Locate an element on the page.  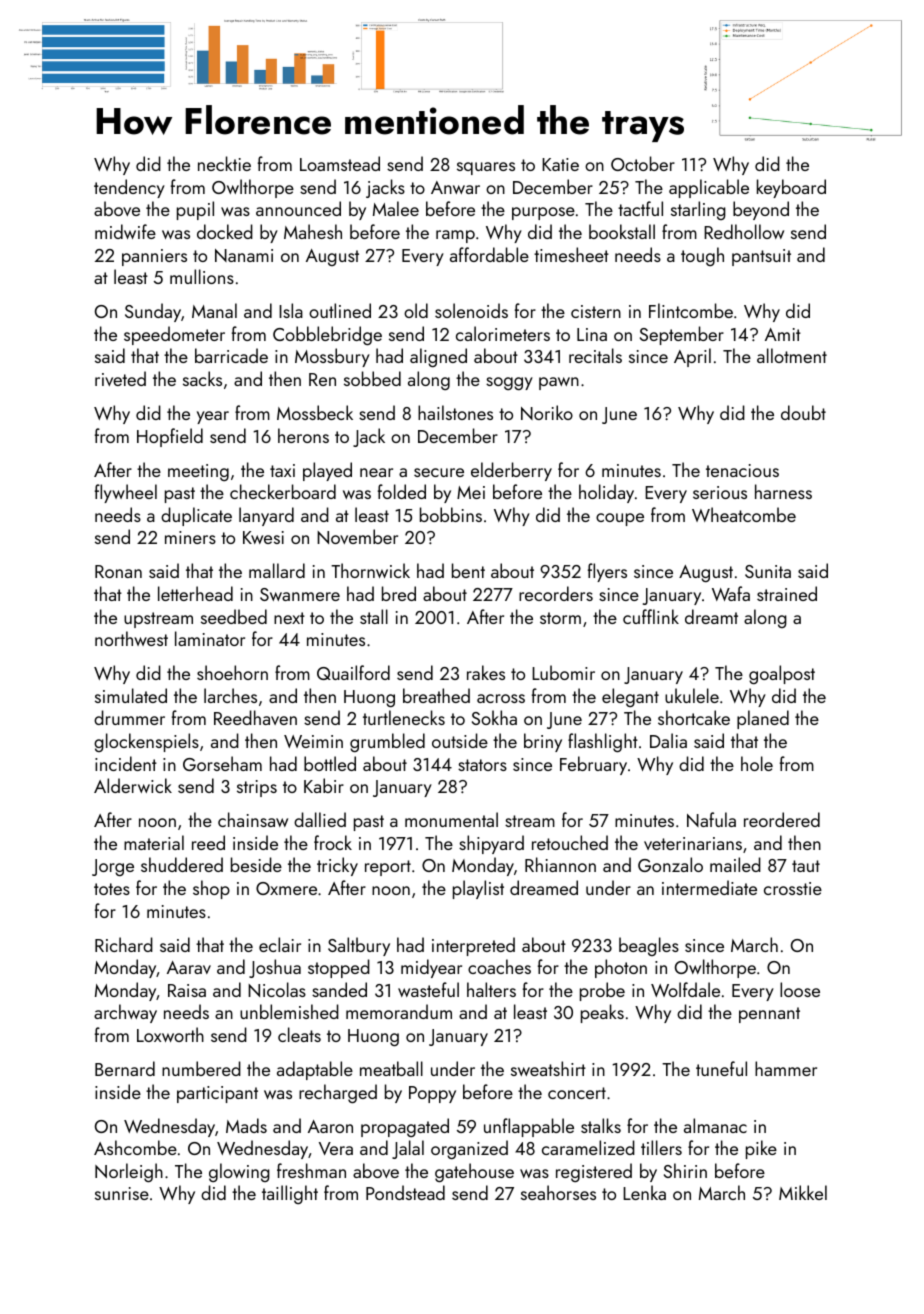
reordered is located at coordinates (782, 819).
